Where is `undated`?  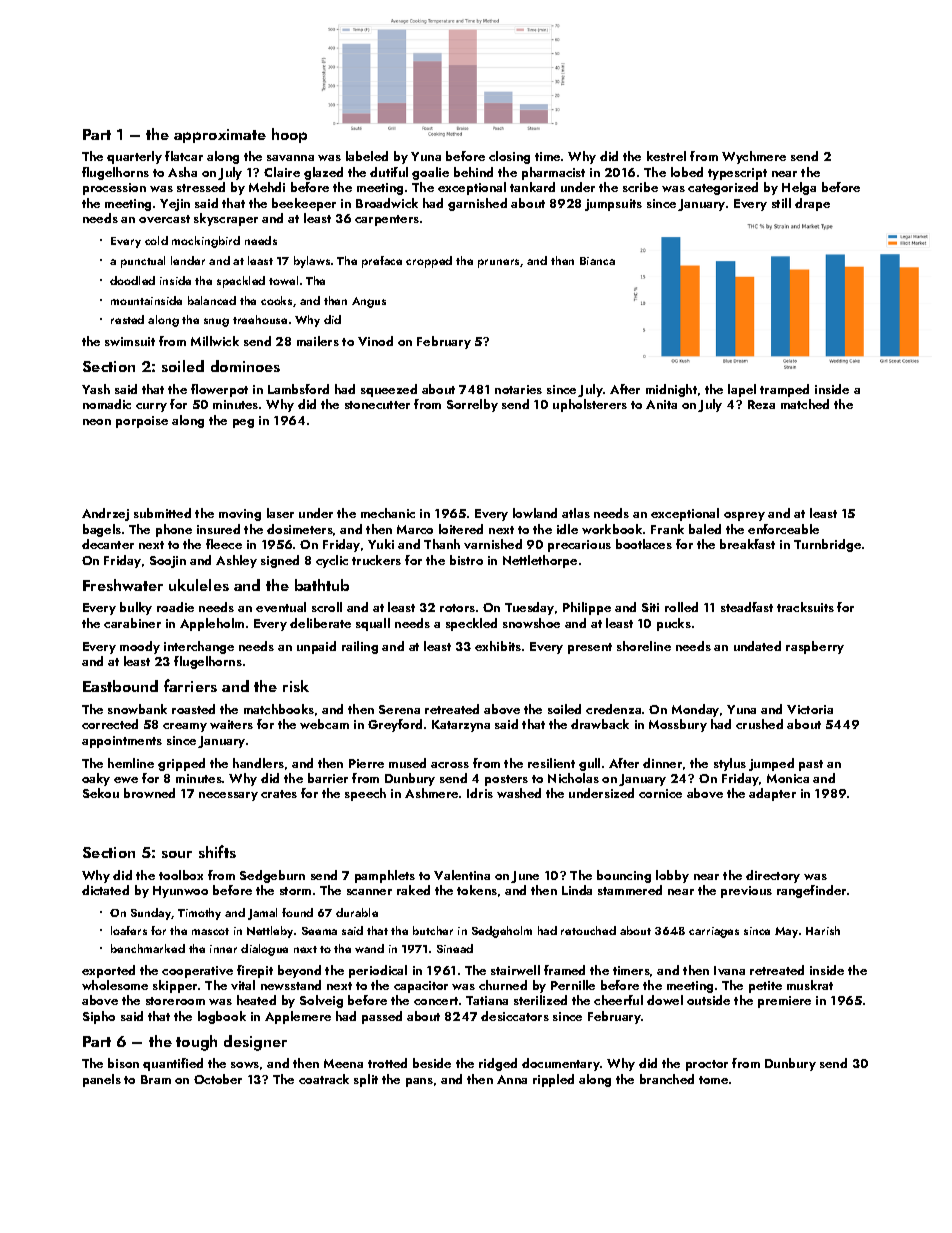
undated is located at coordinates (757, 646).
